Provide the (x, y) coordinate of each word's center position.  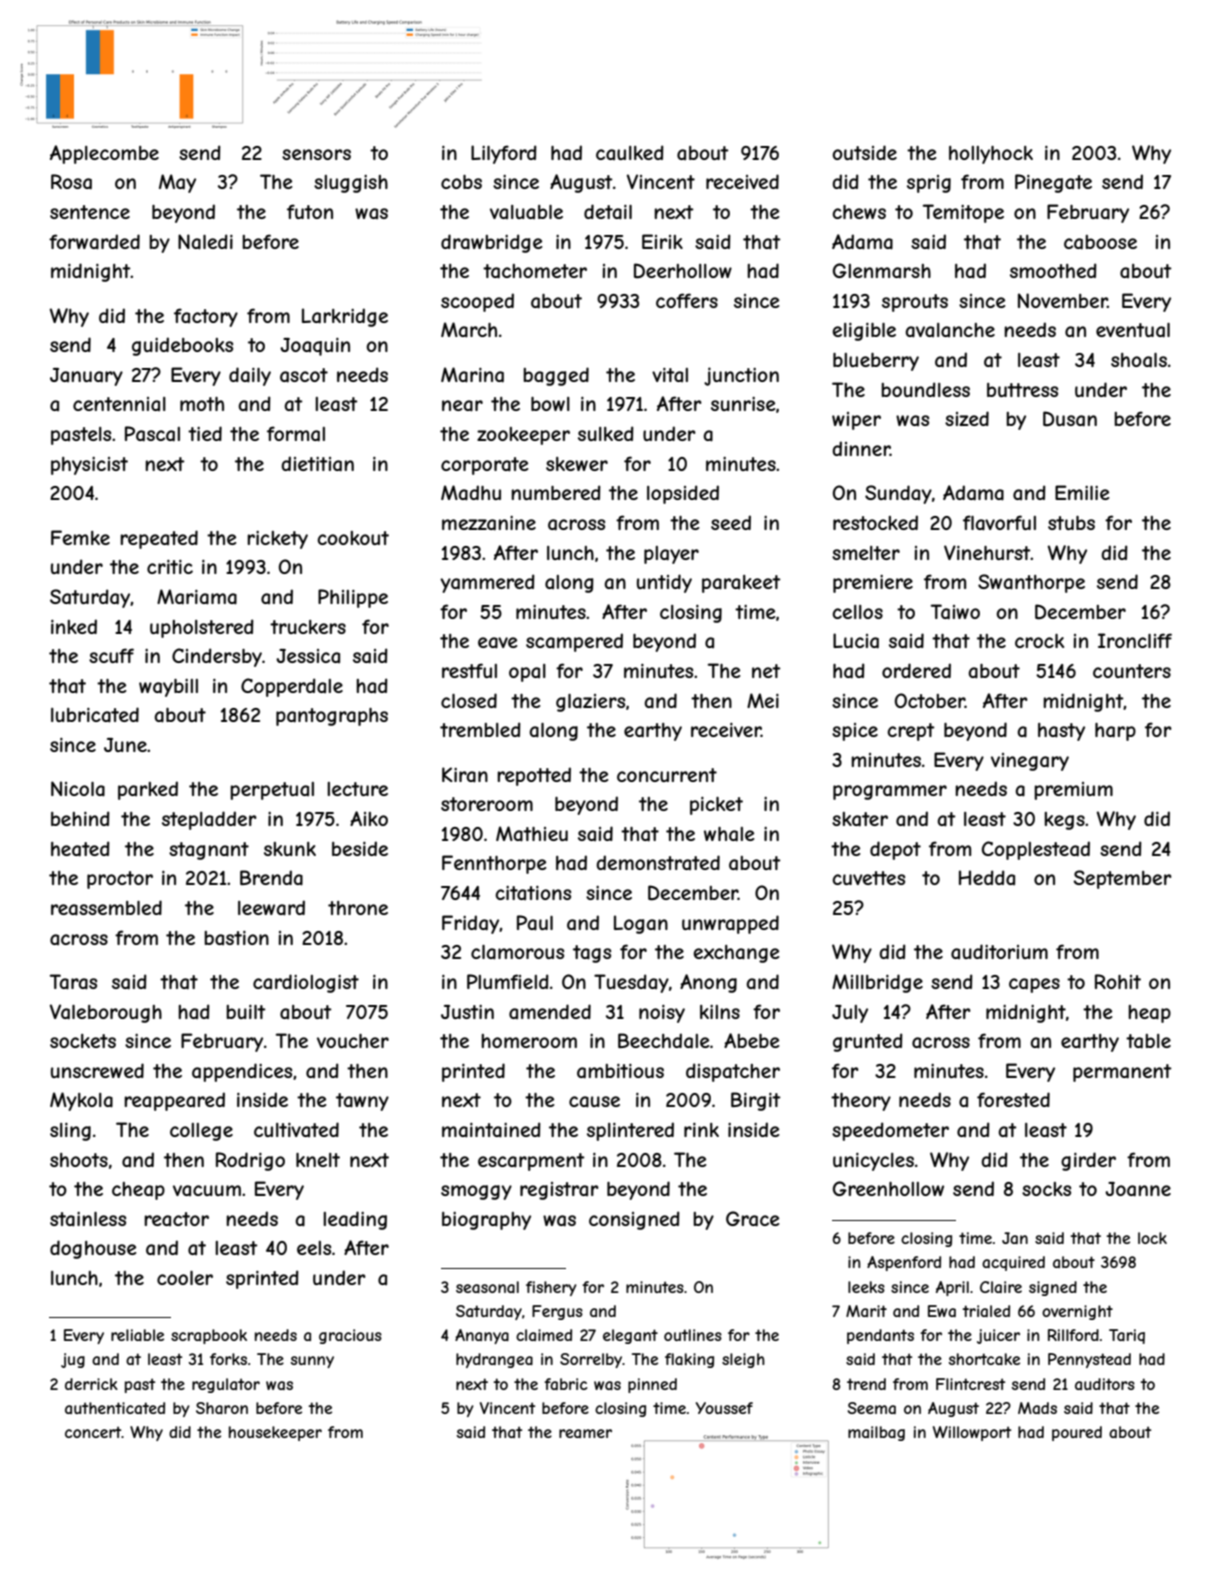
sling (70, 1132)
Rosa (71, 182)
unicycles (873, 1162)
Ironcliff (1135, 640)
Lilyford (504, 154)
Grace (752, 1219)
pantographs (332, 717)
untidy (664, 583)
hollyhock (991, 155)
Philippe (353, 598)
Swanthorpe (1031, 583)
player (671, 555)
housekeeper (275, 1433)
